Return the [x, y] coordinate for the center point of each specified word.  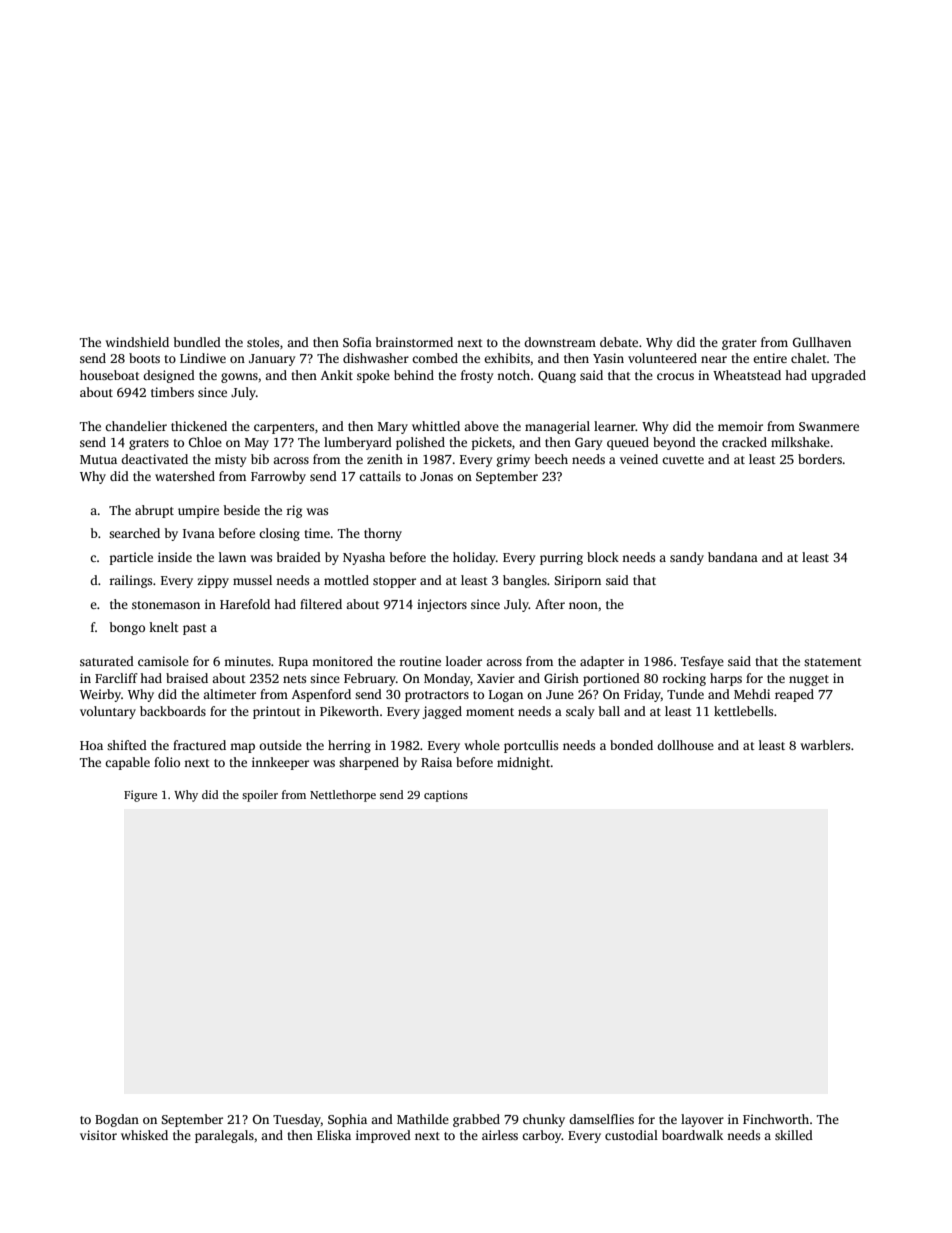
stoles [263, 342]
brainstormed [414, 342]
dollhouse [685, 745]
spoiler [260, 796]
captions [446, 796]
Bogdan [117, 1120]
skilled [794, 1135]
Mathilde [423, 1119]
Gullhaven [822, 342]
